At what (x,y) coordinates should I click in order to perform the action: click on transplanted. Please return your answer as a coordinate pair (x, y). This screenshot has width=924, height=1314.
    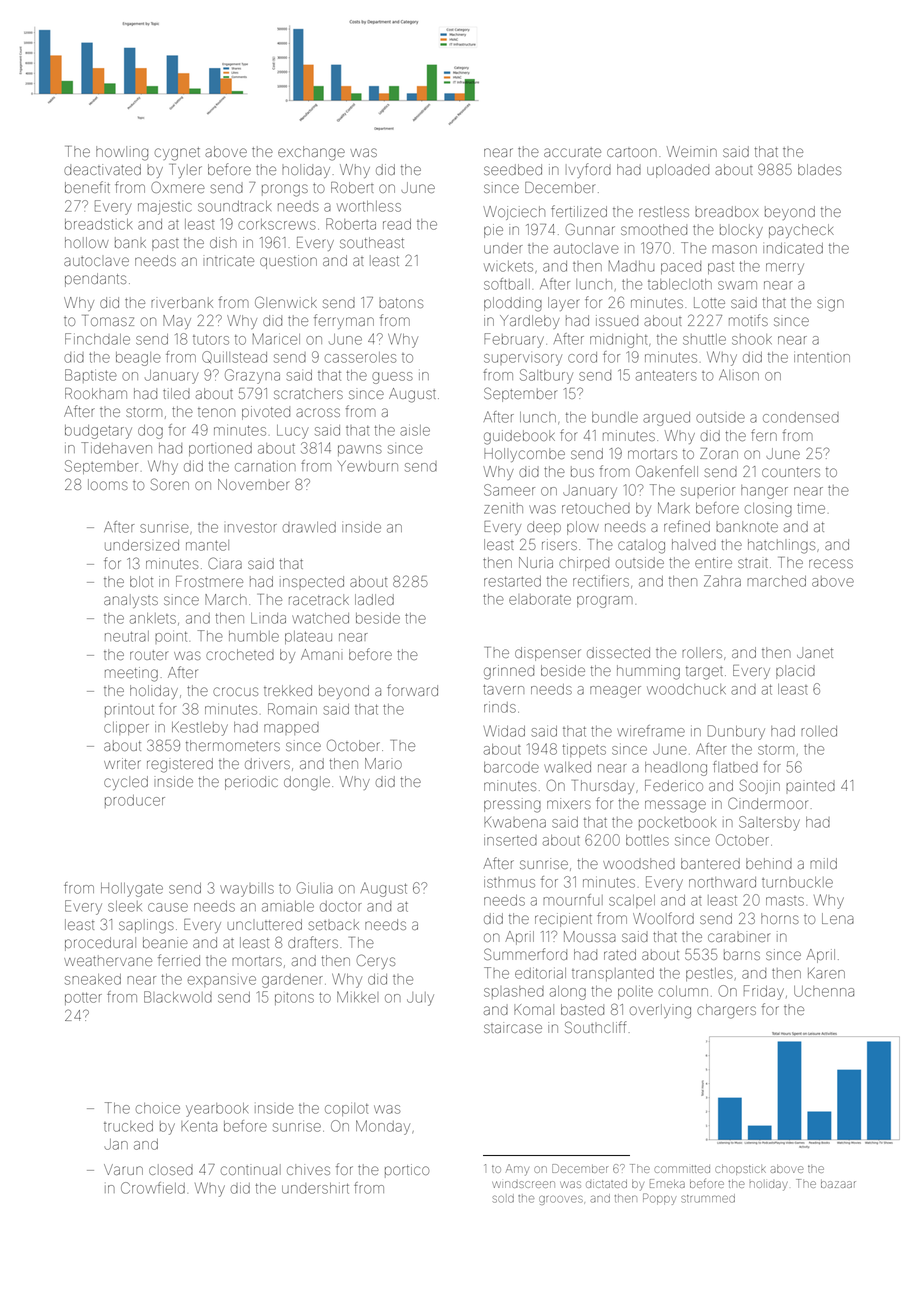
    Looking at the image, I should click on (613, 974).
